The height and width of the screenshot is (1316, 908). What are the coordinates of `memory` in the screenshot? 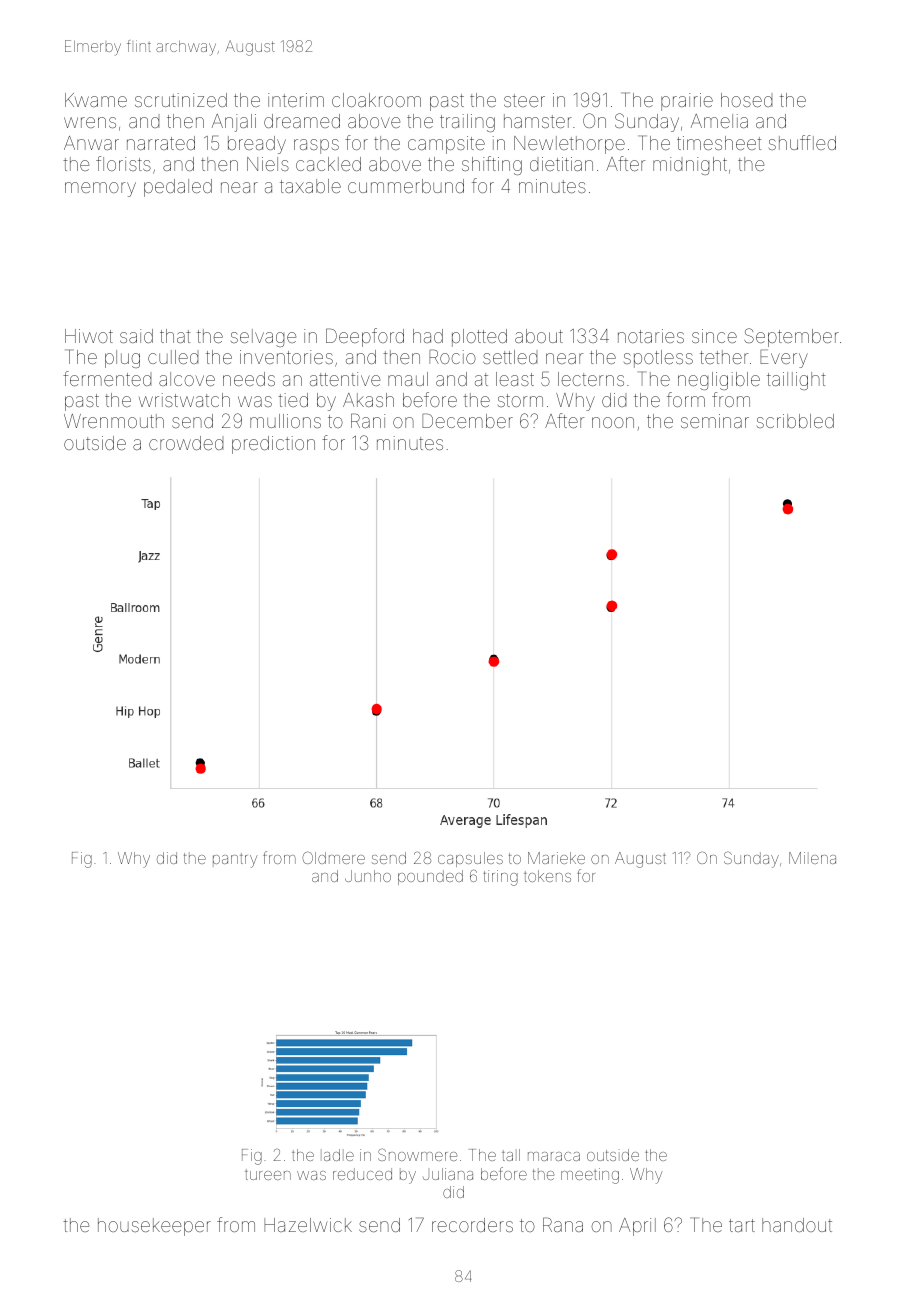 It's located at (100, 189).
